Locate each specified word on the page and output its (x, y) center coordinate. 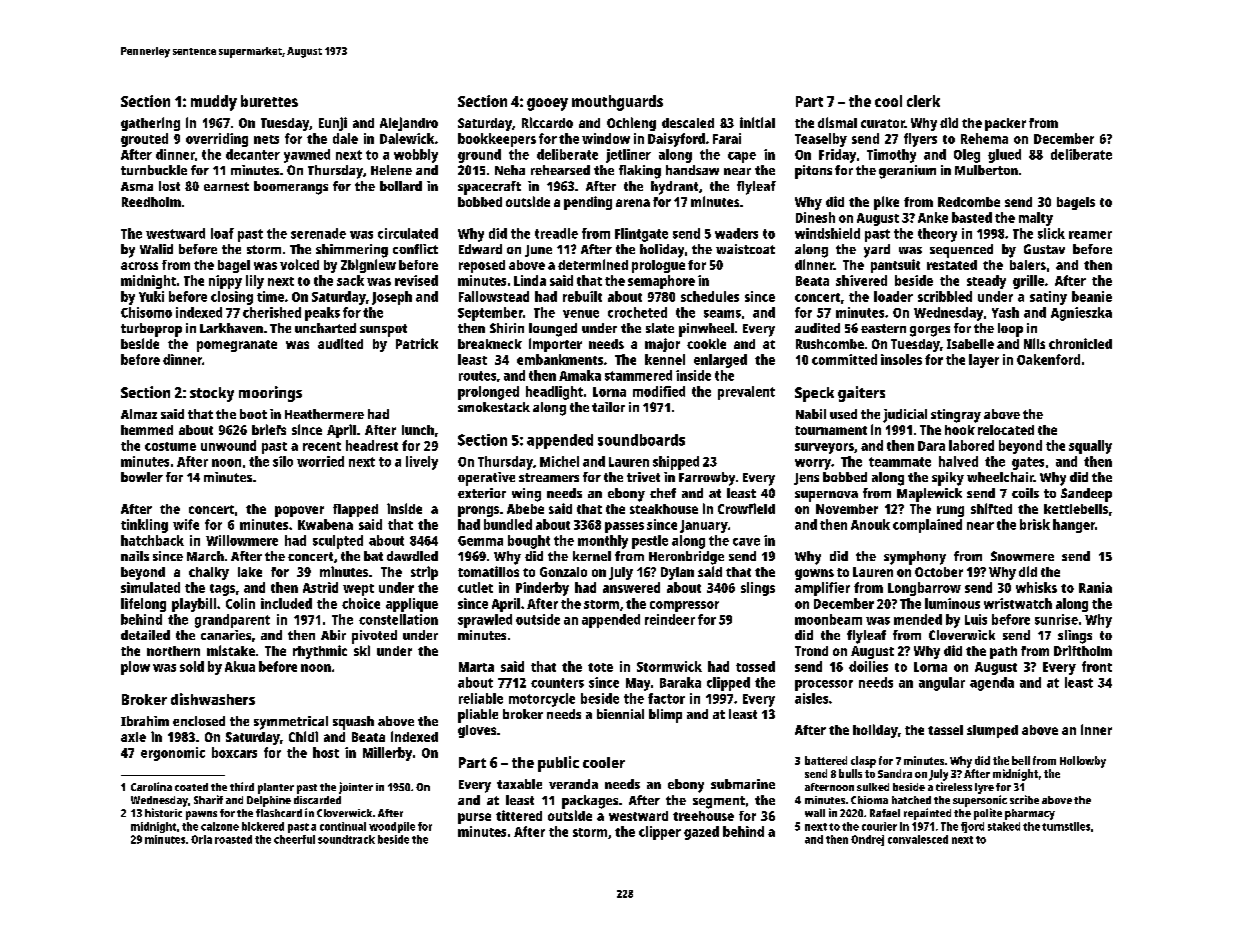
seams (722, 314)
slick (1051, 233)
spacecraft (489, 188)
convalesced (918, 839)
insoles (901, 359)
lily (255, 282)
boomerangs (291, 188)
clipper (660, 833)
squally (1090, 447)
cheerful (294, 839)
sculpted (338, 542)
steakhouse (664, 509)
